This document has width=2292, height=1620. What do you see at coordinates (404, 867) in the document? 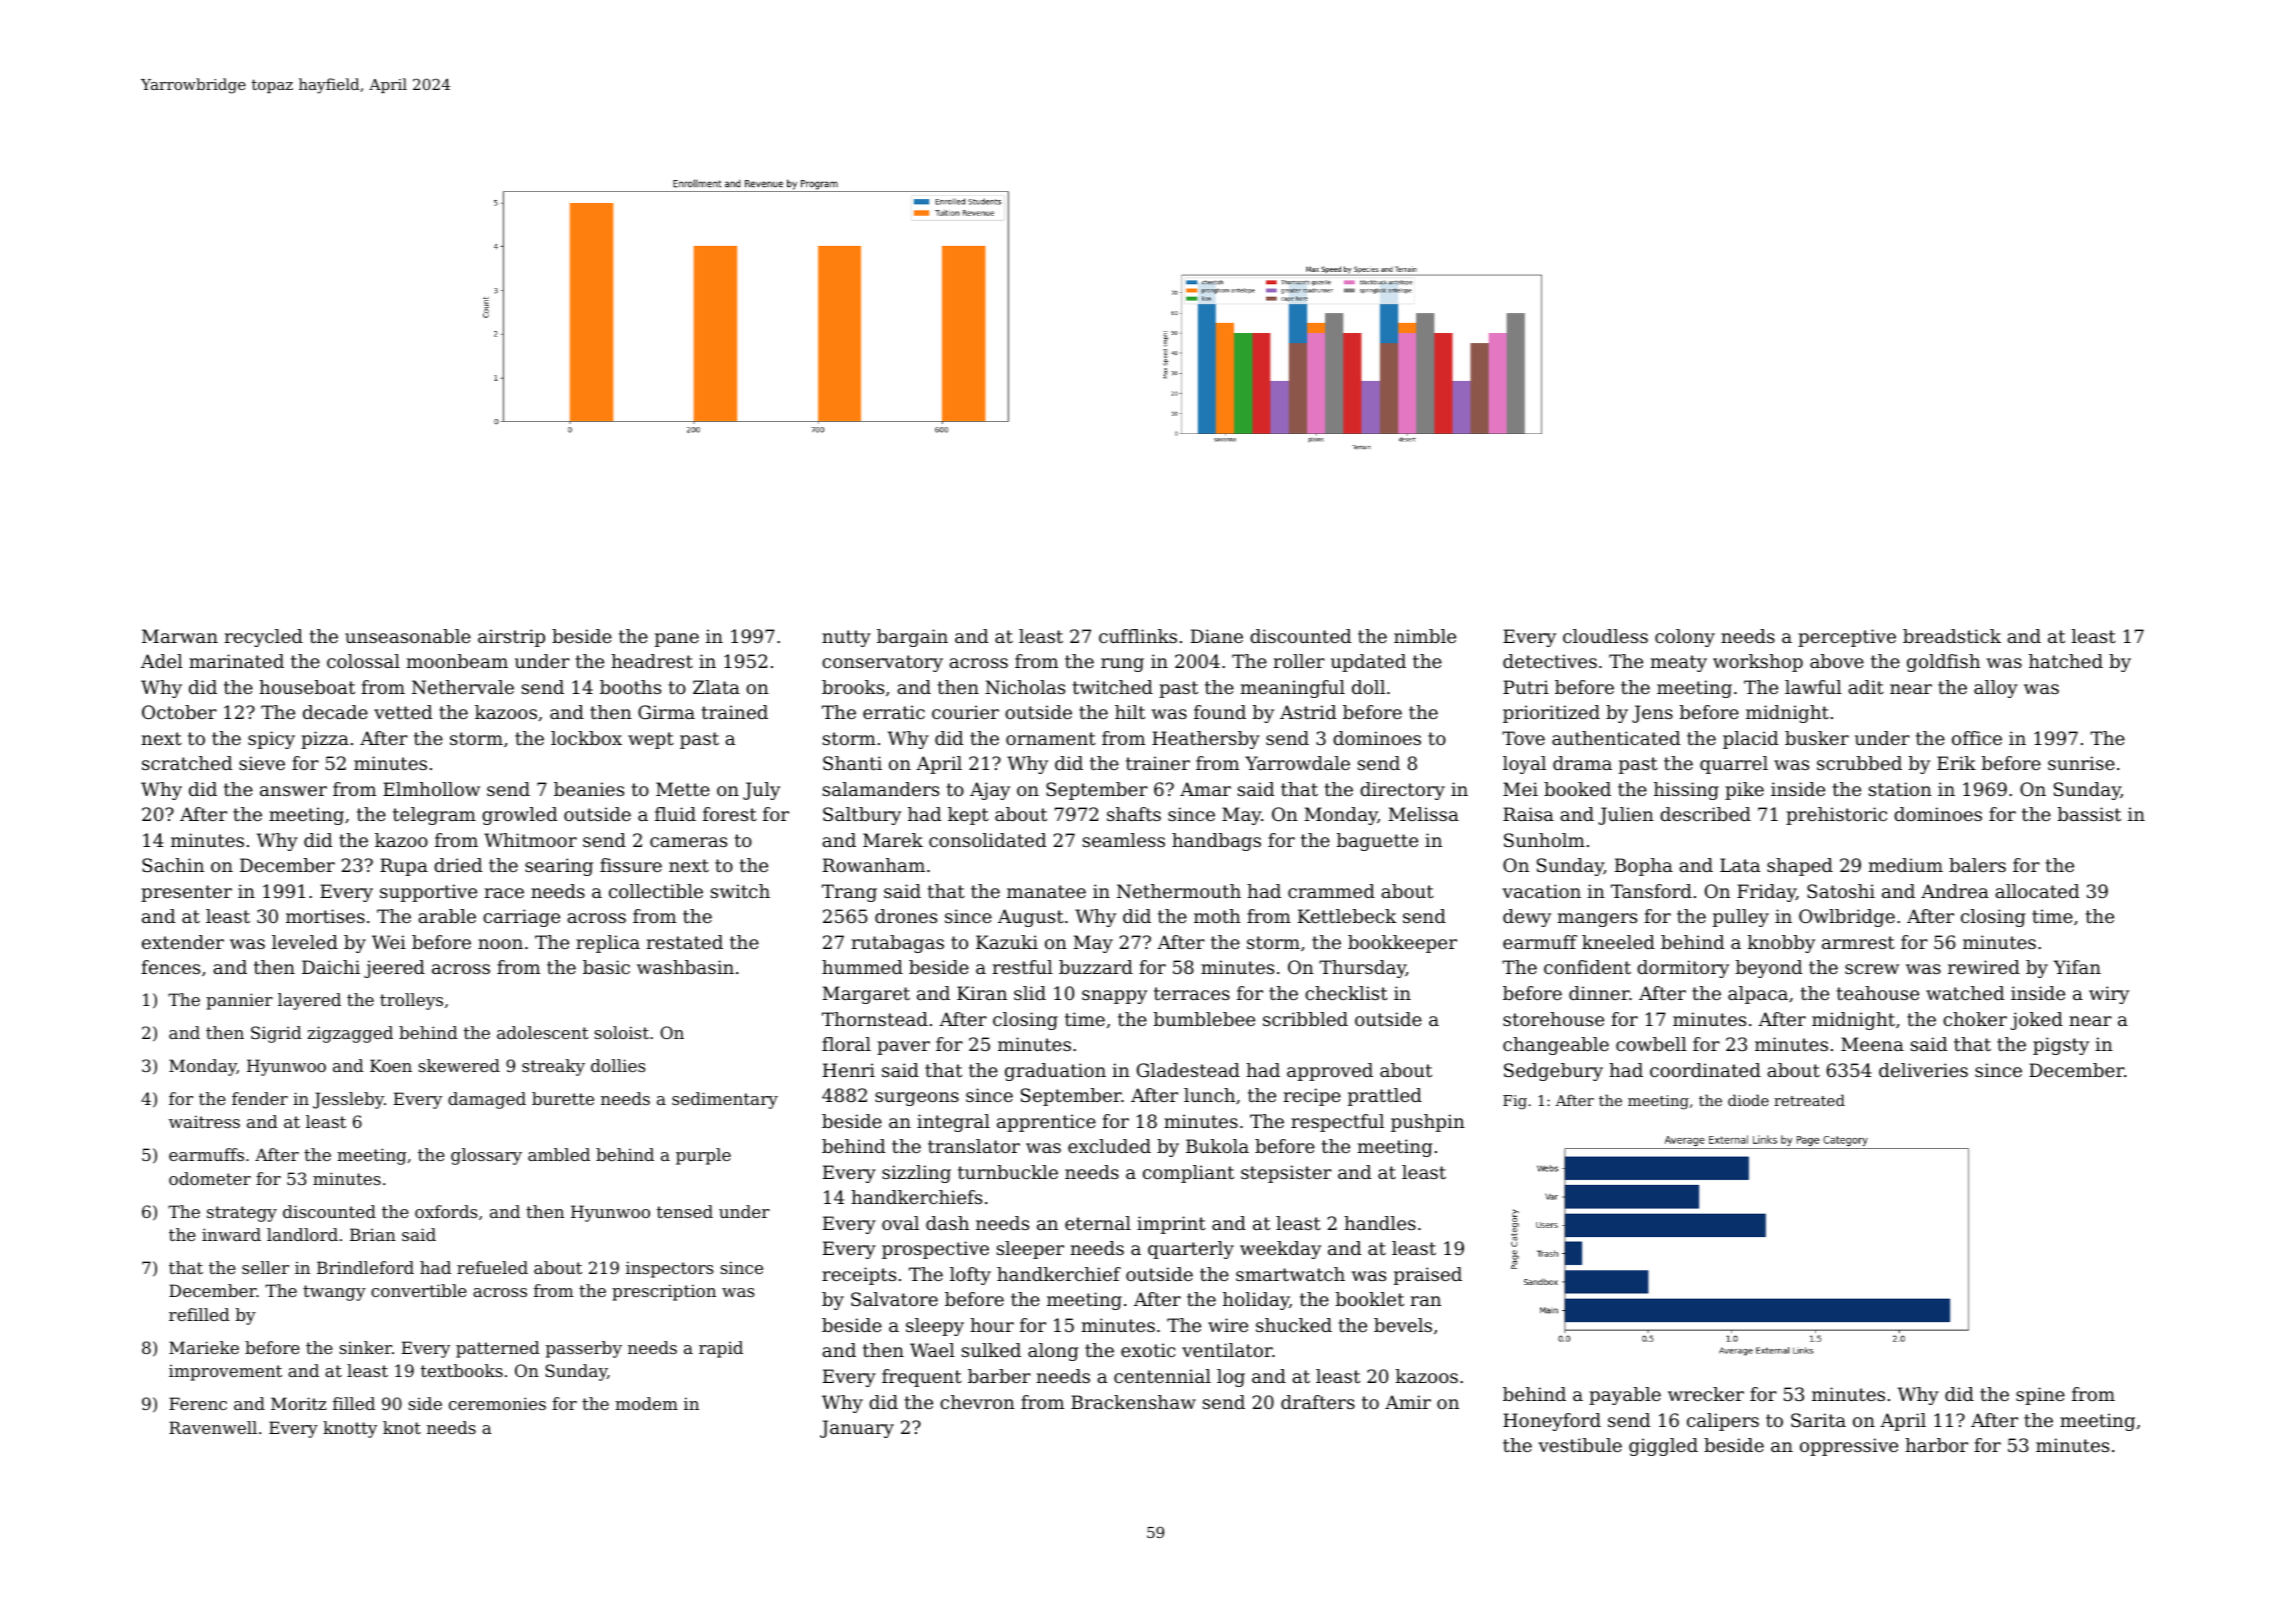
I see `Rupa` at bounding box center [404, 867].
